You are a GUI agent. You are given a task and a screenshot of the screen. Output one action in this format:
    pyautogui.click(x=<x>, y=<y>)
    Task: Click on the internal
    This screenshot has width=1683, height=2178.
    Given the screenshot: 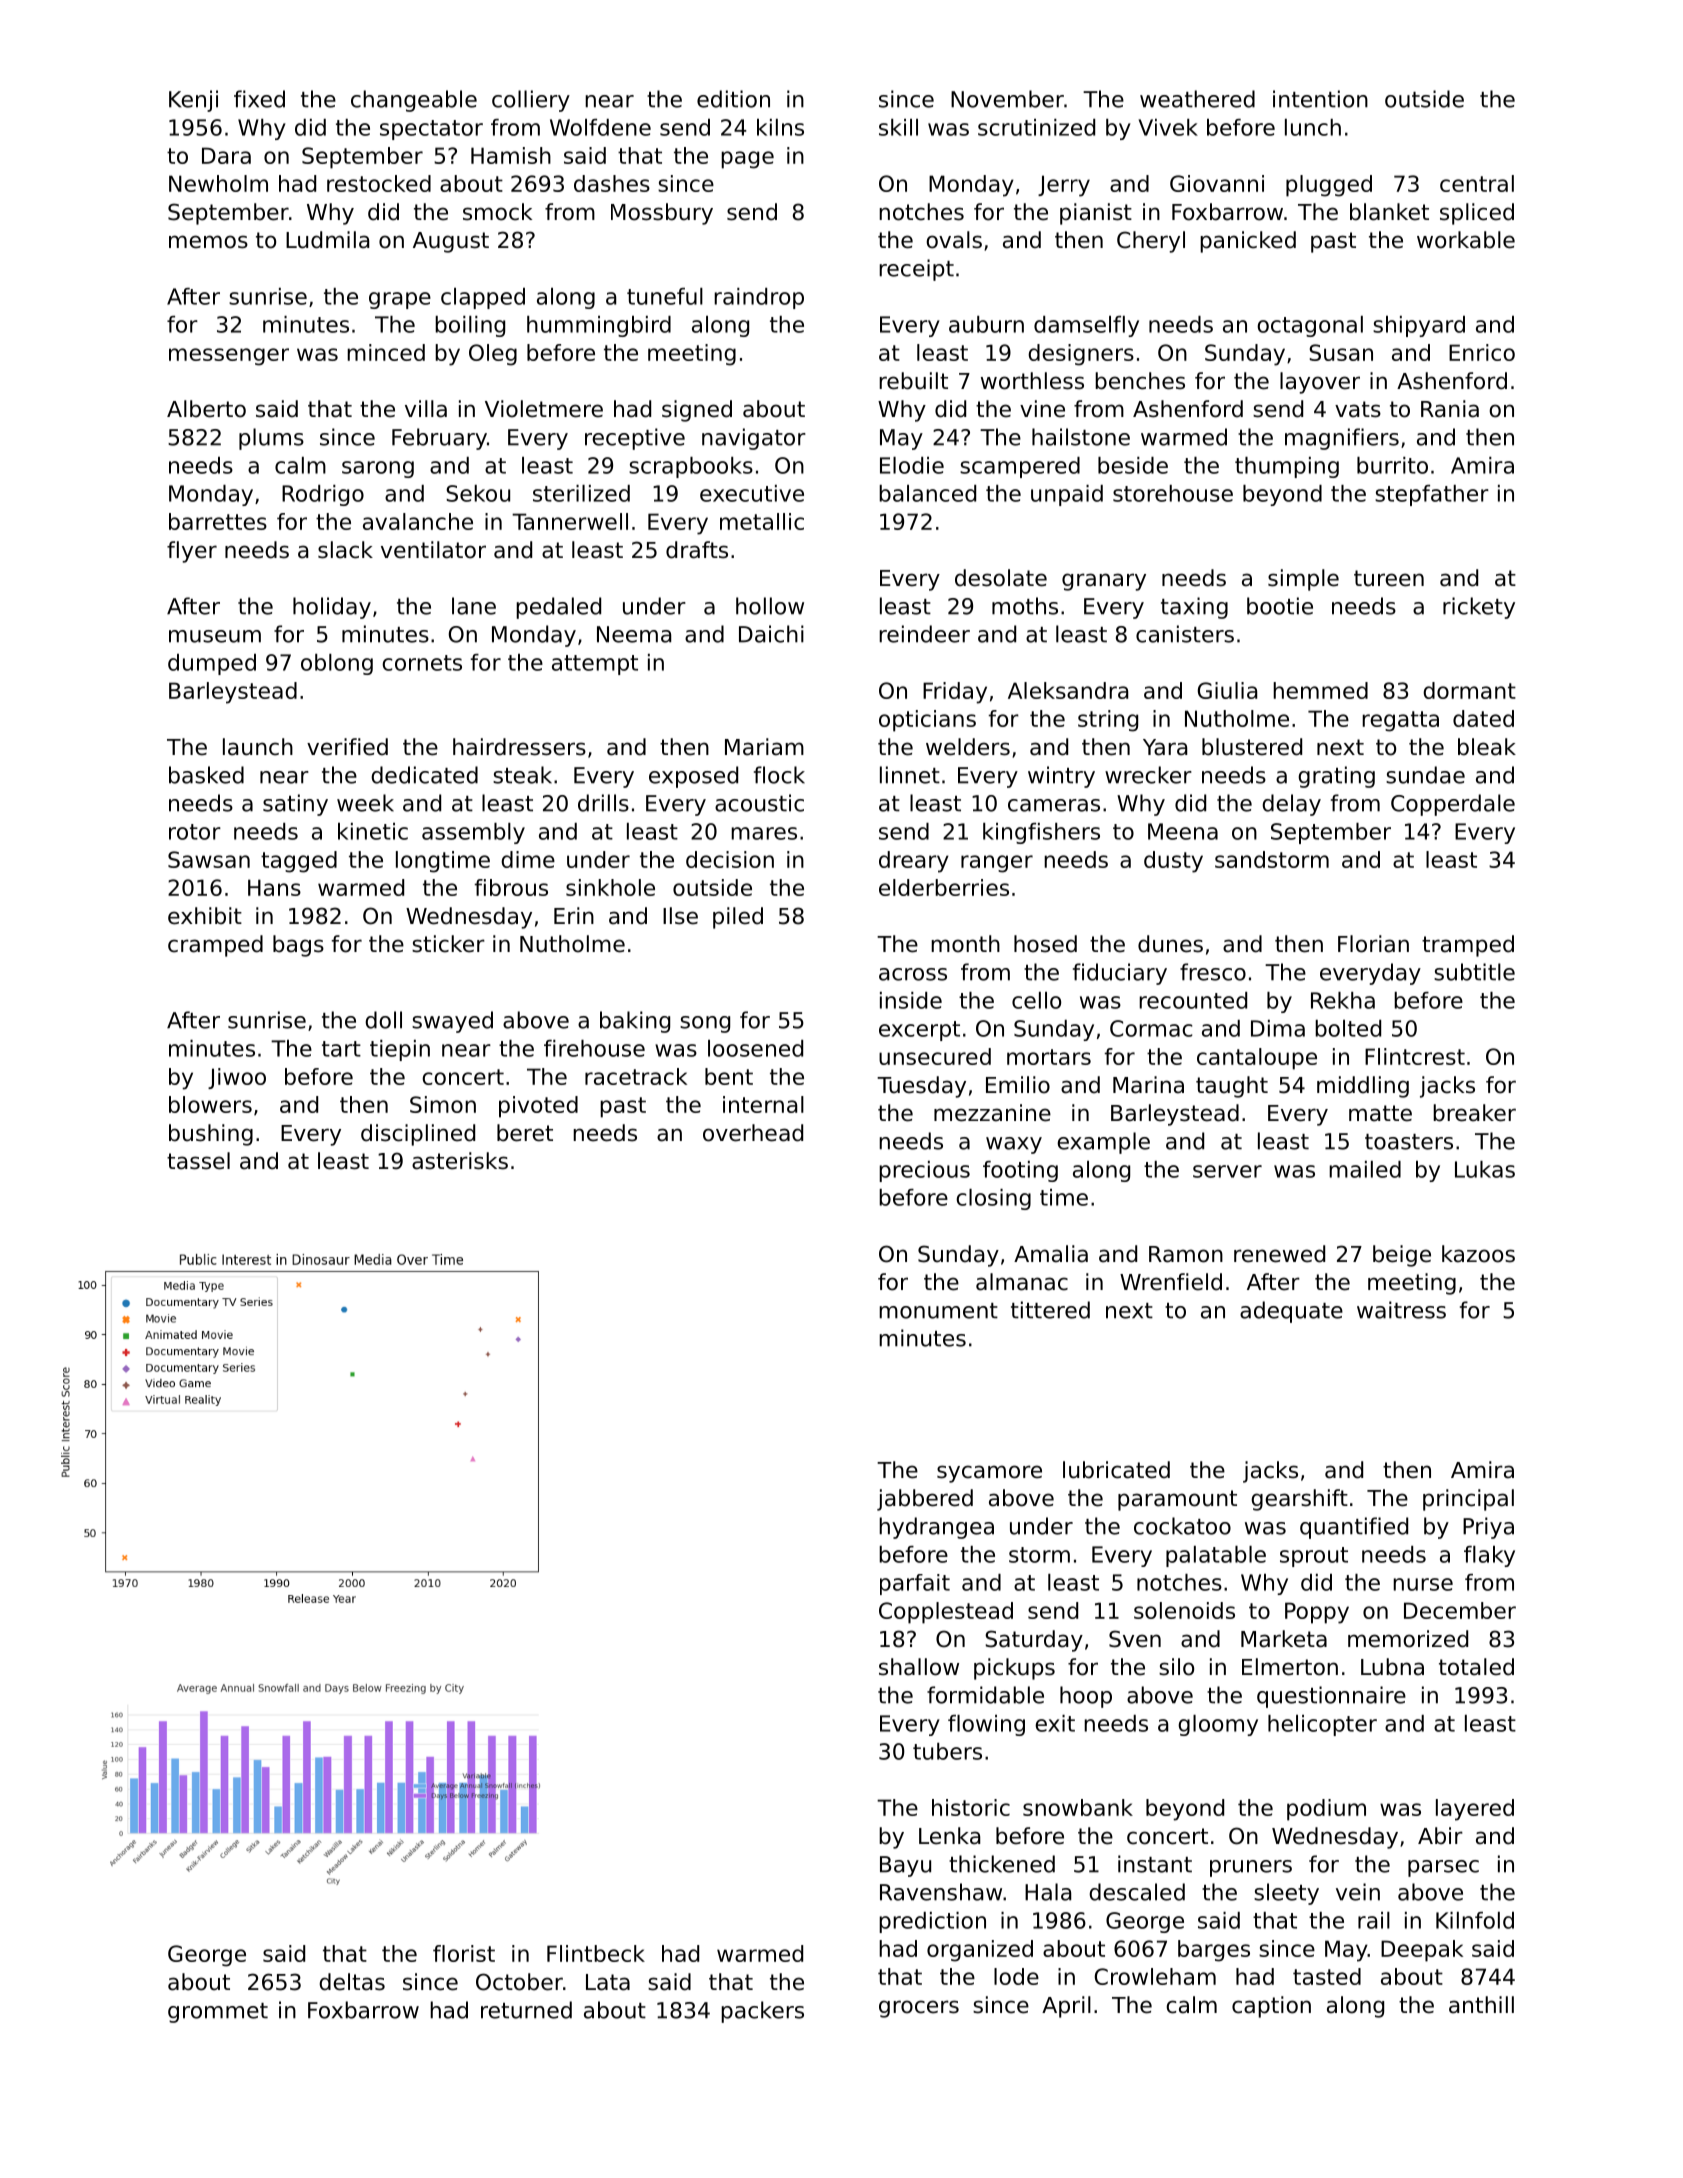 What is the action you would take?
    pyautogui.click(x=763, y=1104)
